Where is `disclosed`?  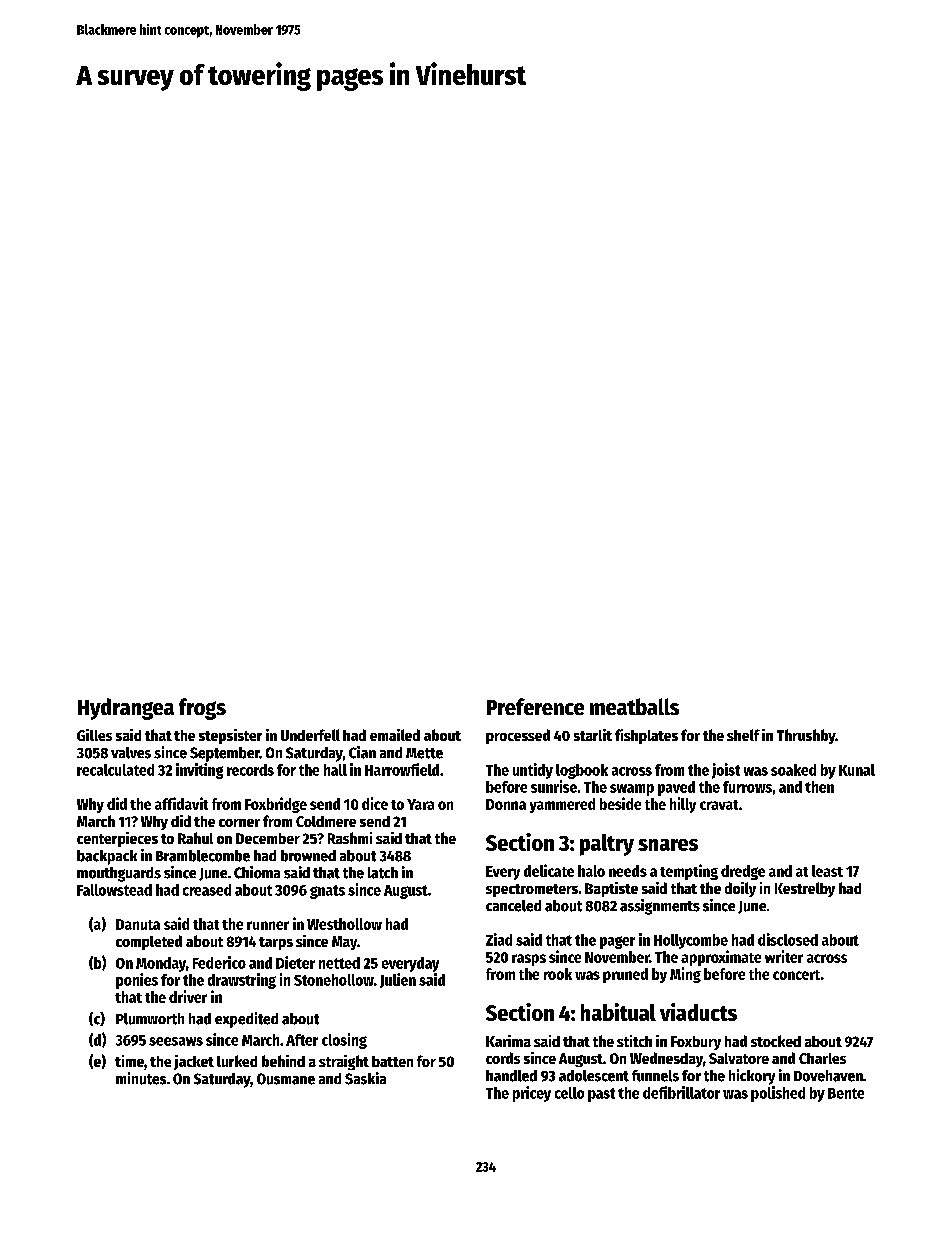 disclosed is located at coordinates (788, 939).
